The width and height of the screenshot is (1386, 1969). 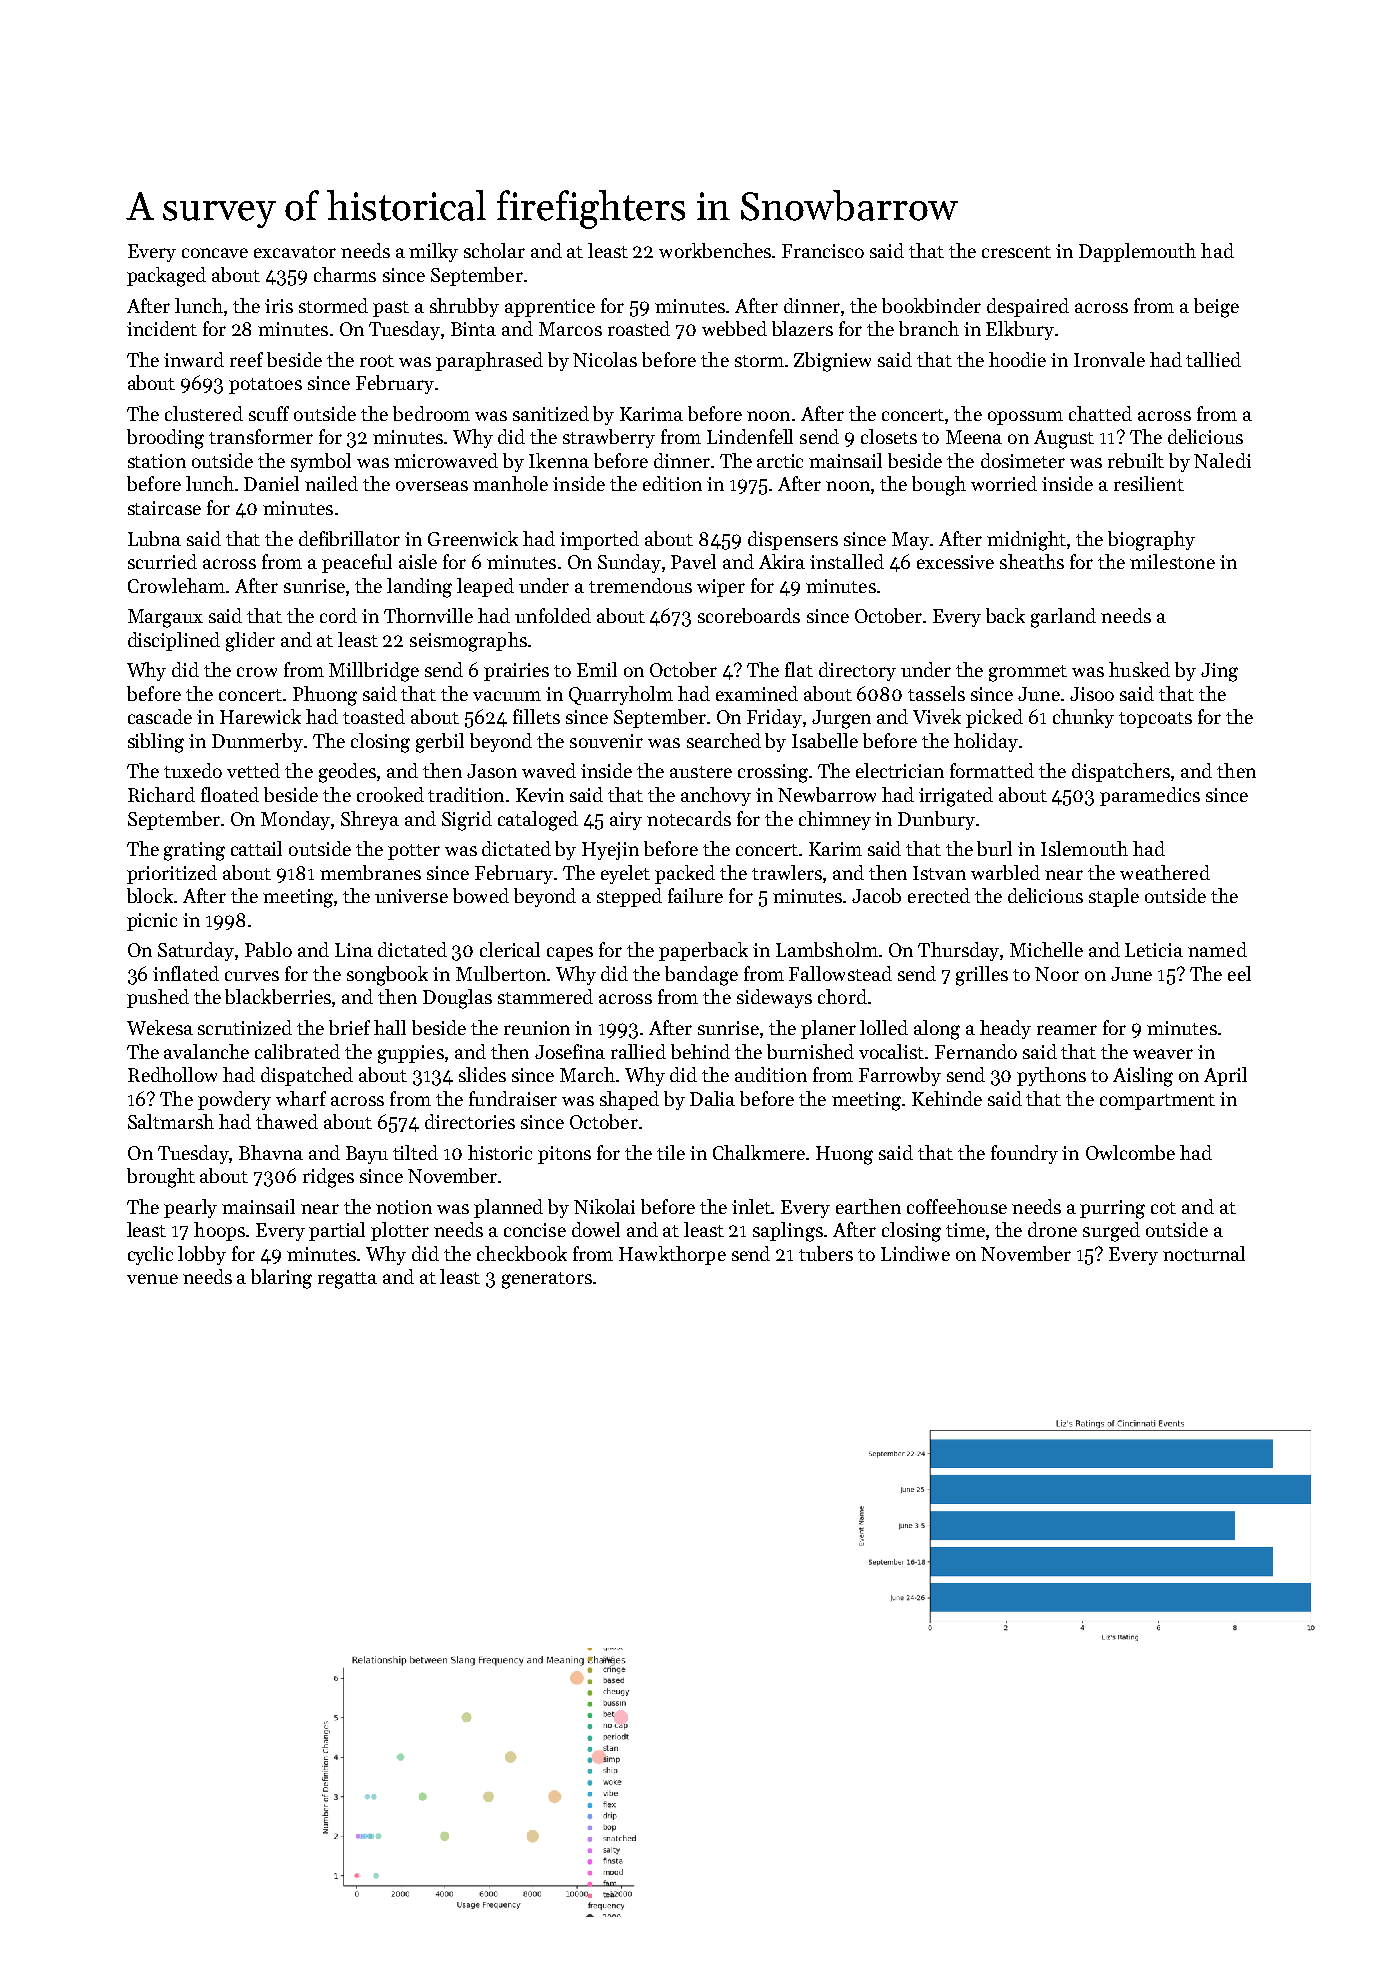 I want to click on Francisco, so click(x=823, y=251).
